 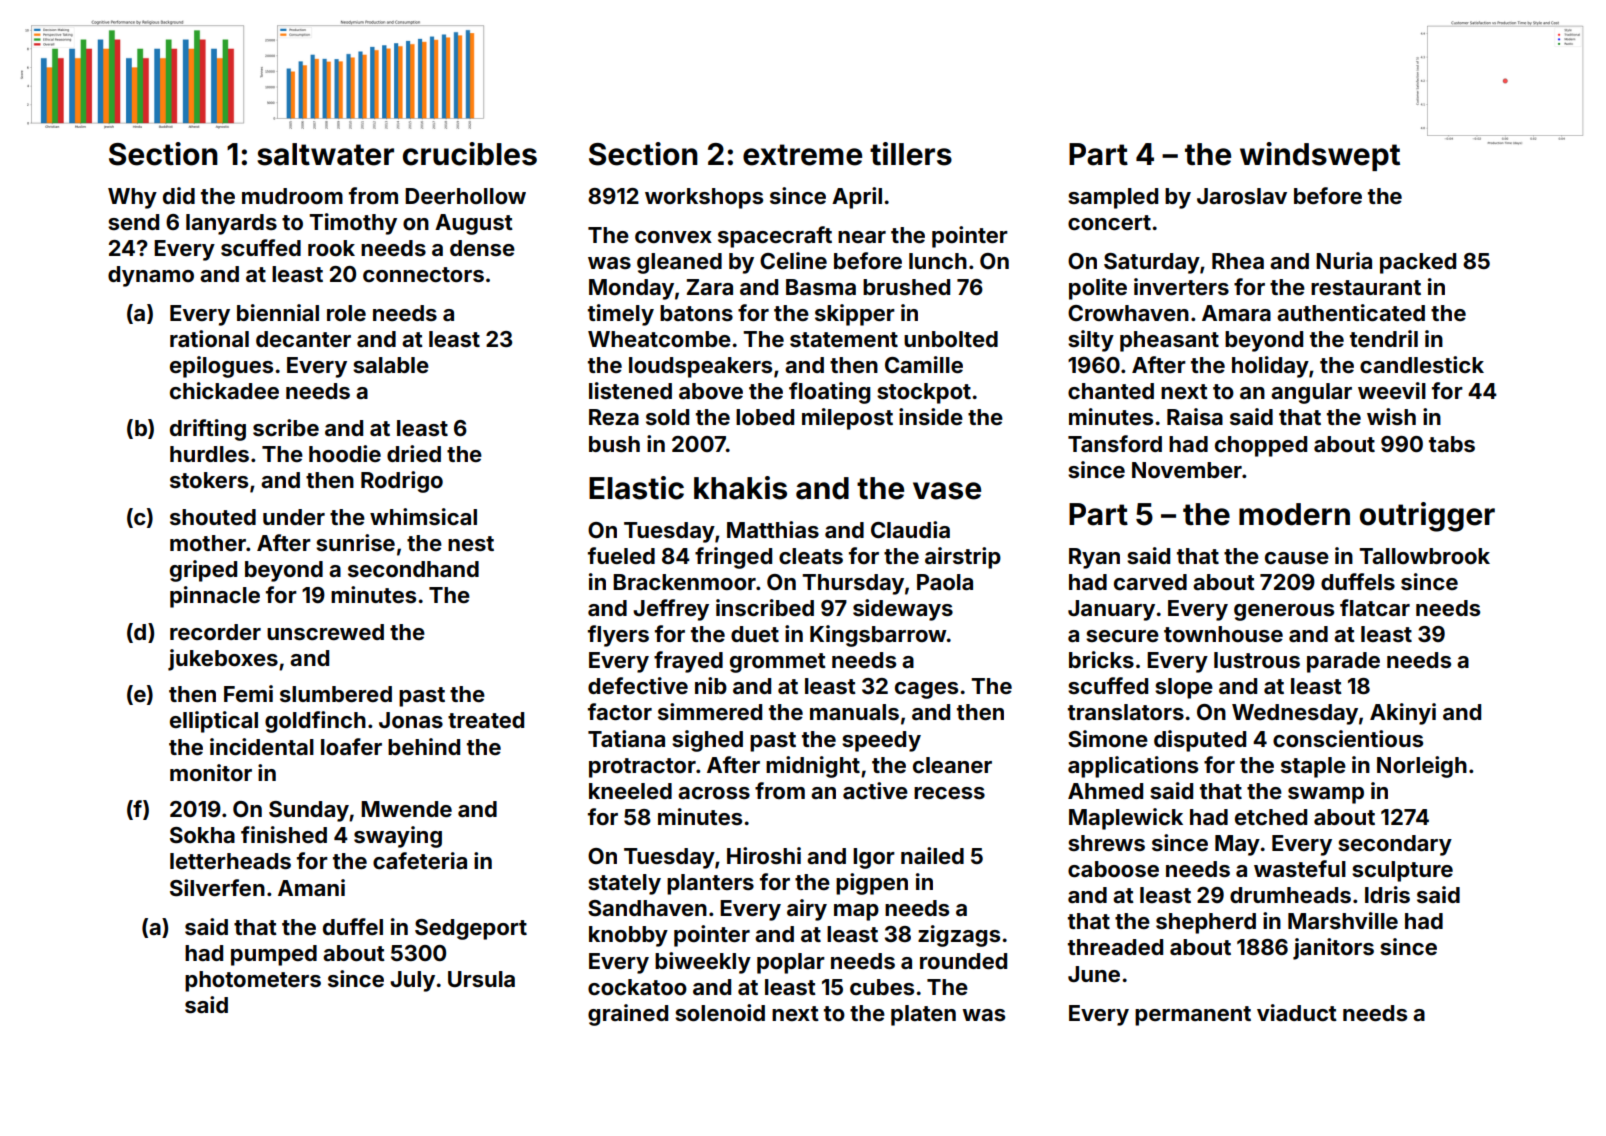 What do you see at coordinates (253, 981) in the screenshot?
I see `photometers` at bounding box center [253, 981].
